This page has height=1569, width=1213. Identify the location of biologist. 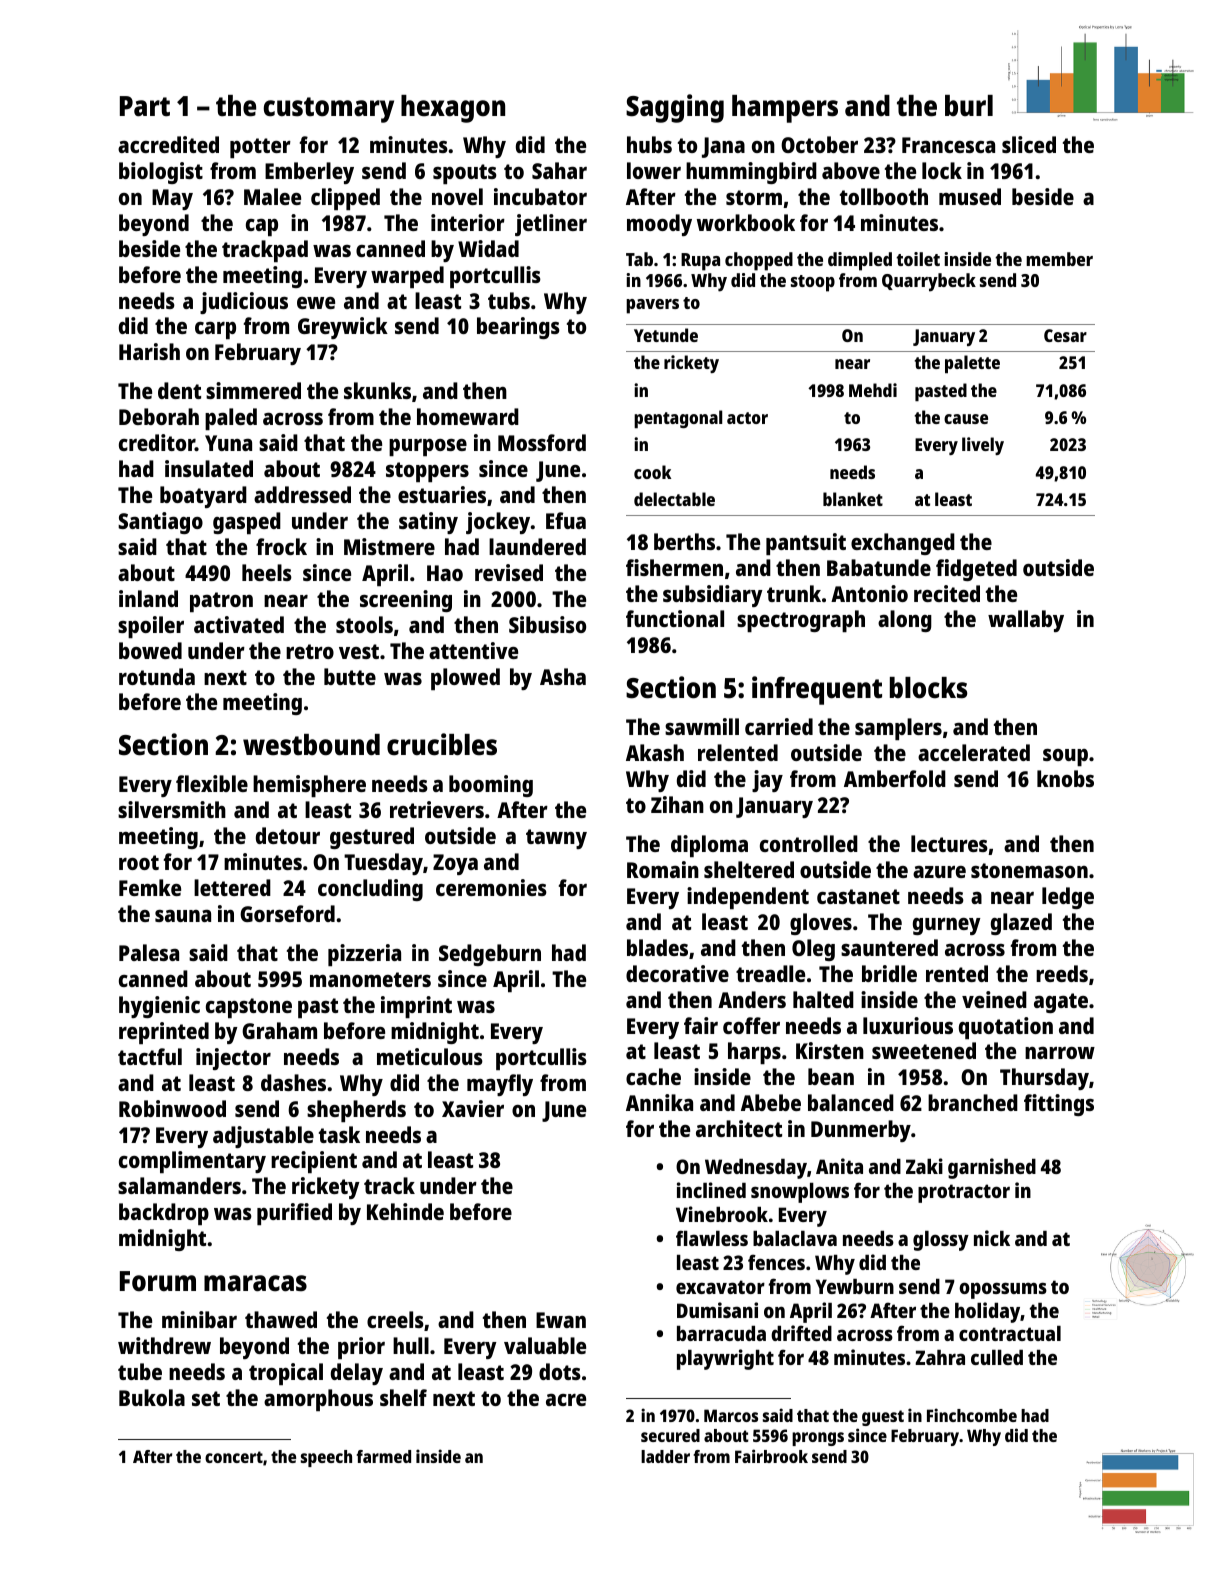
(161, 173).
